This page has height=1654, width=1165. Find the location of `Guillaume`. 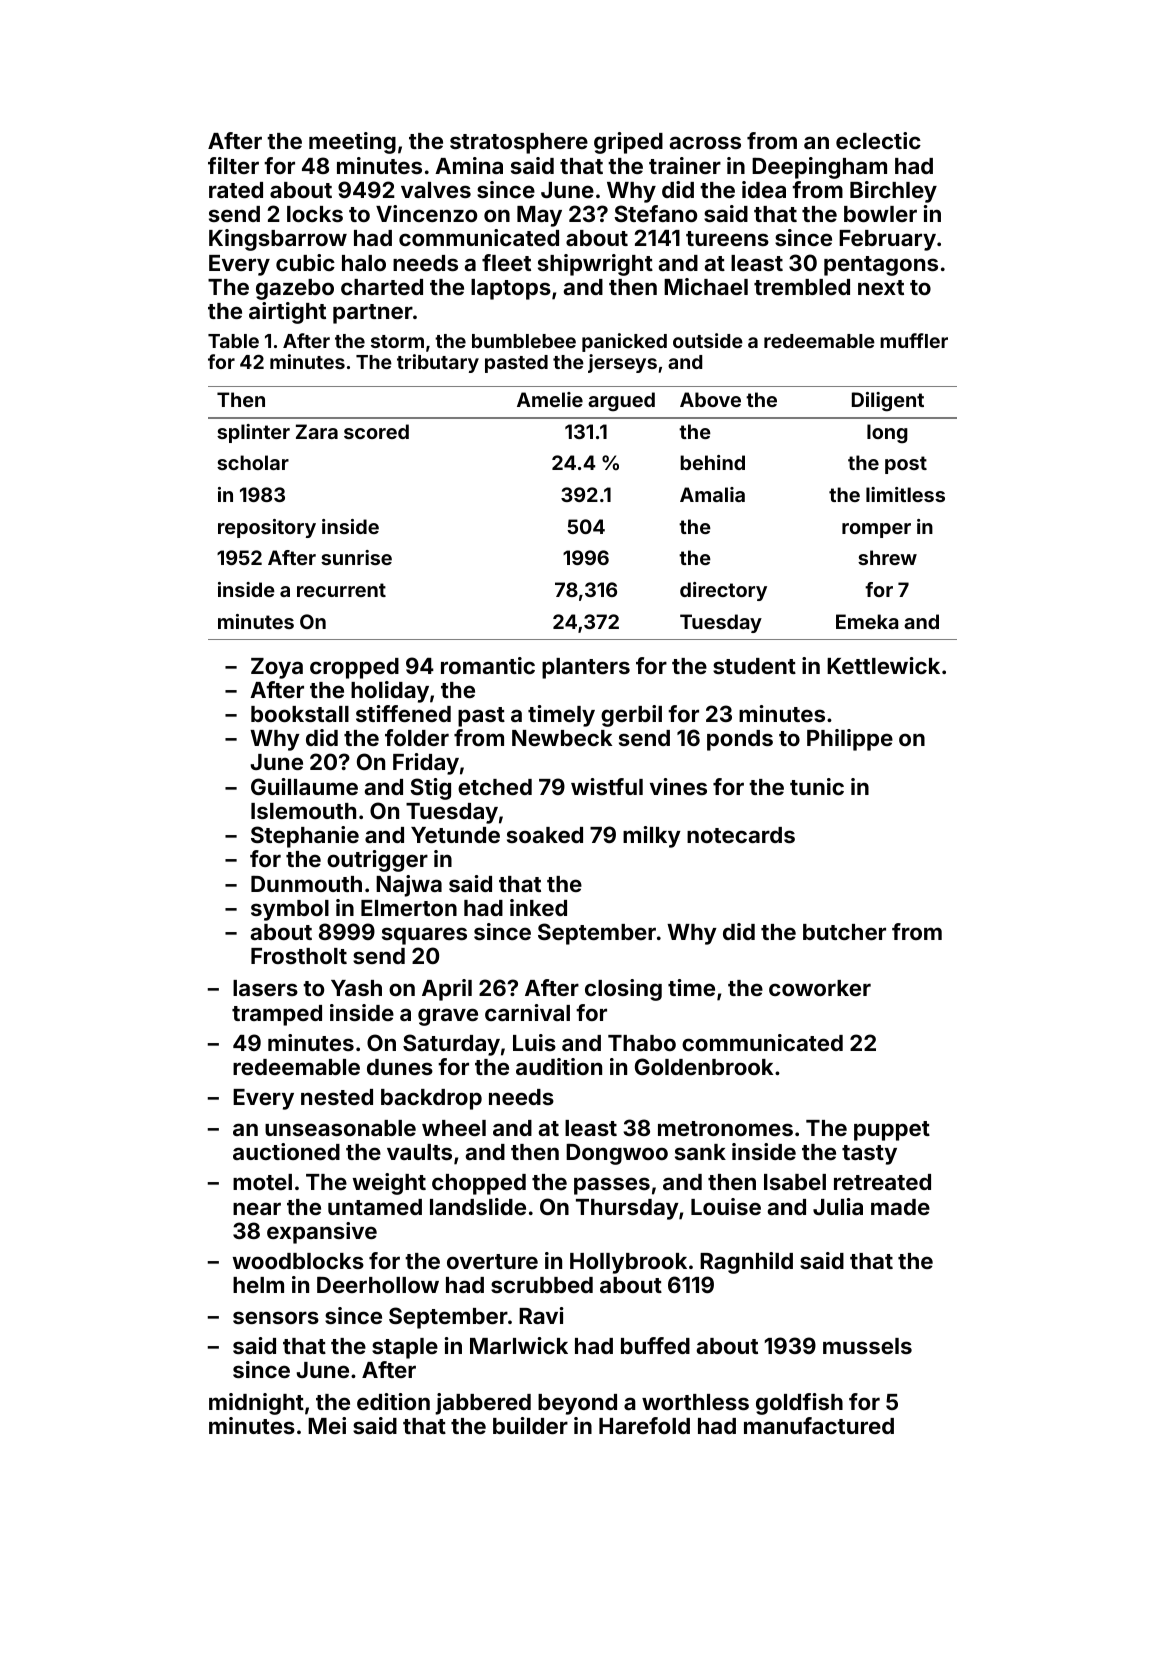

Guillaume is located at coordinates (304, 786).
